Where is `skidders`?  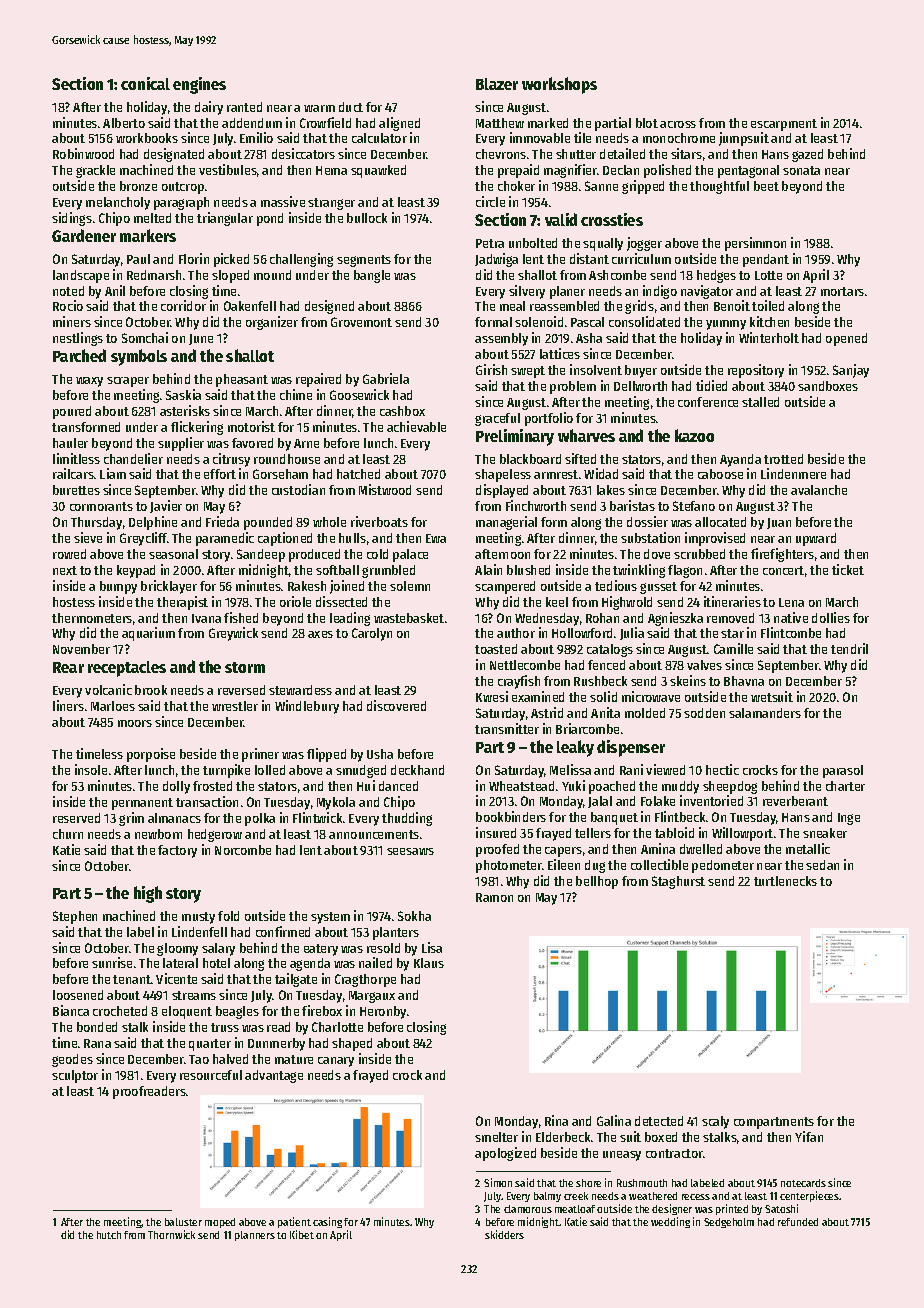
skidders is located at coordinates (504, 1234).
